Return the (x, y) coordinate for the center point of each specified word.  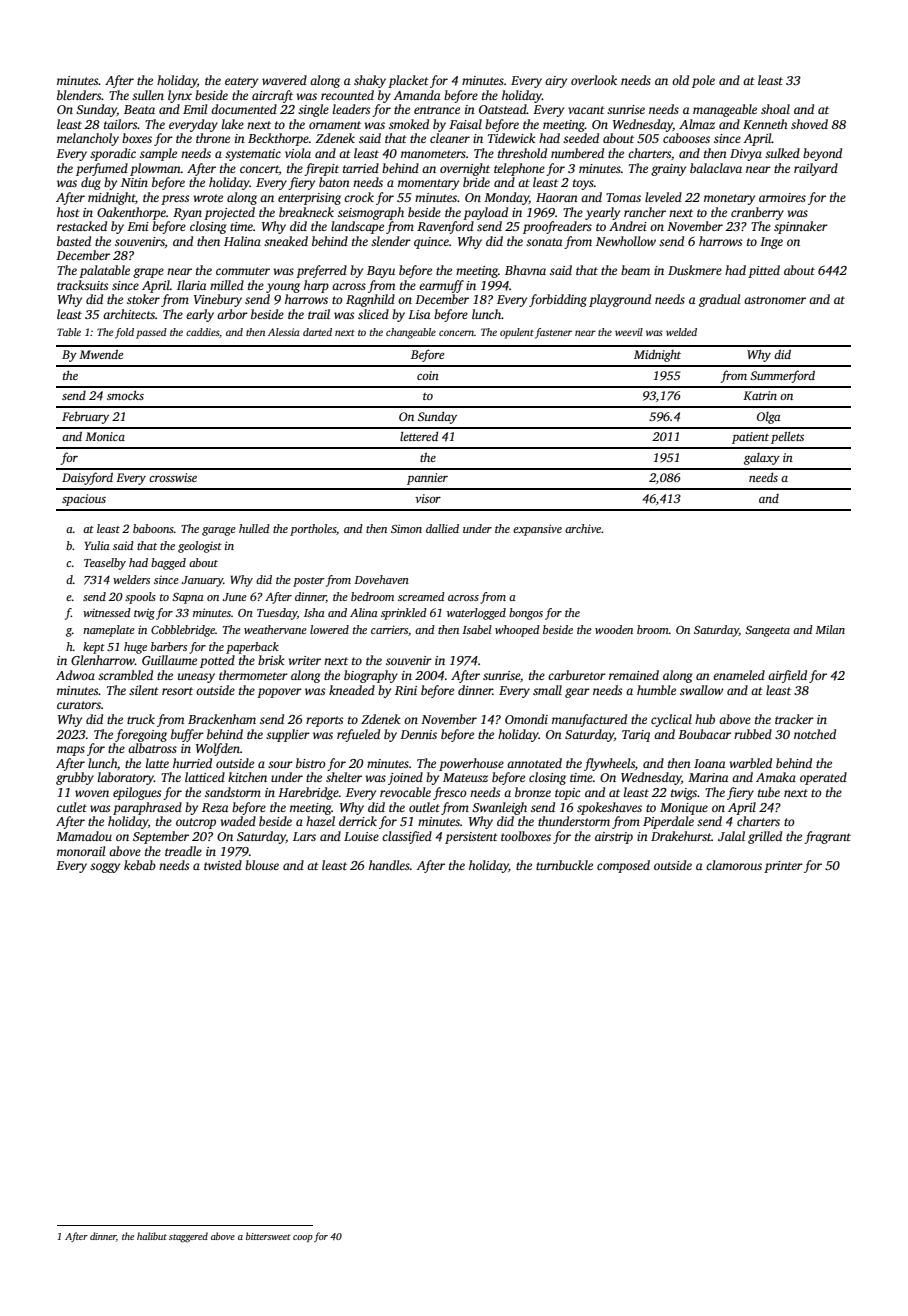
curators (79, 705)
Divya (746, 155)
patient (750, 438)
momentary (428, 184)
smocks (125, 395)
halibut (152, 1236)
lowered (329, 629)
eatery (241, 82)
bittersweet (268, 1236)
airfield (787, 676)
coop (303, 1238)
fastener (553, 333)
